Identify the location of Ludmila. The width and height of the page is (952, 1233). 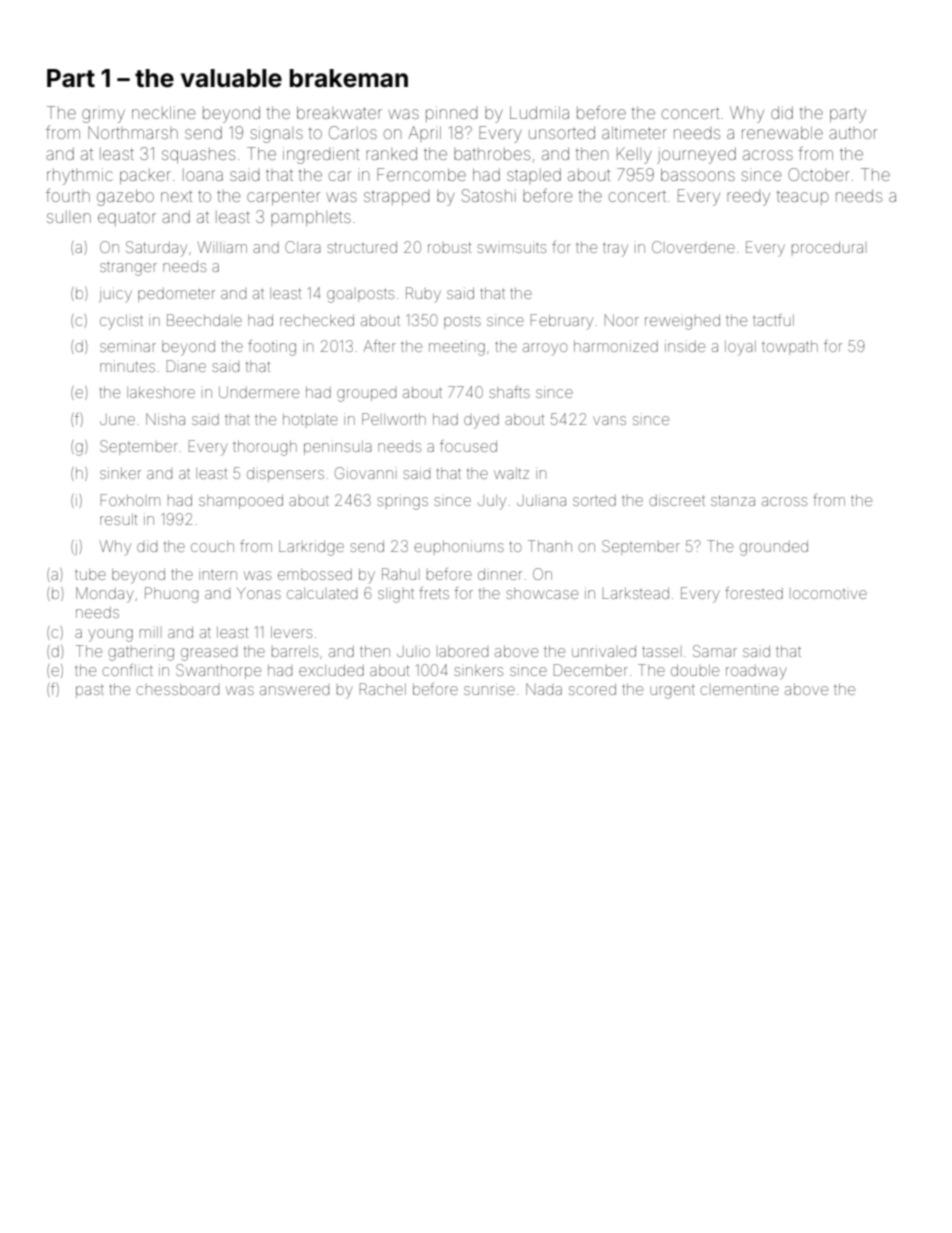
(539, 112).
